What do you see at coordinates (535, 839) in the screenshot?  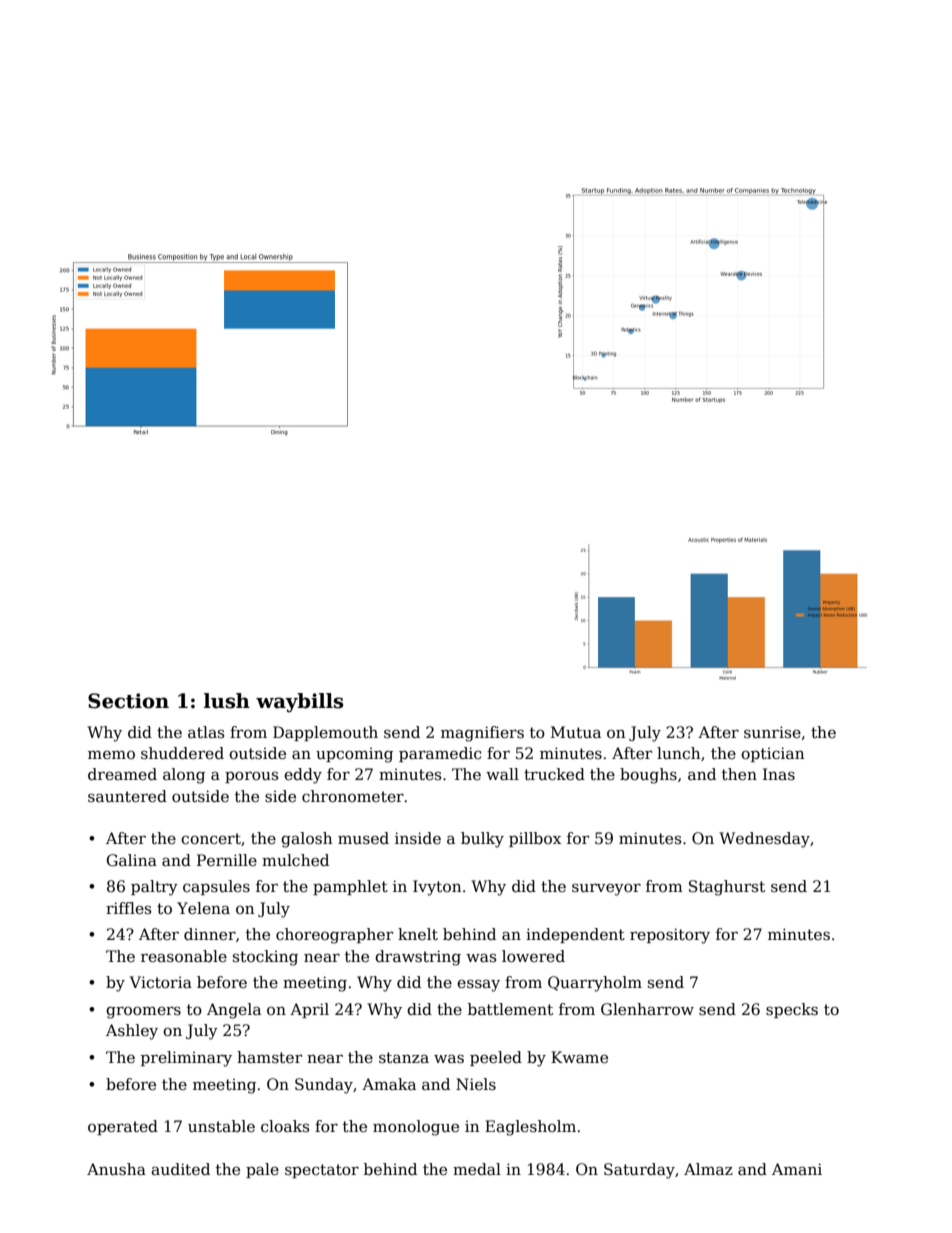 I see `pillbox` at bounding box center [535, 839].
